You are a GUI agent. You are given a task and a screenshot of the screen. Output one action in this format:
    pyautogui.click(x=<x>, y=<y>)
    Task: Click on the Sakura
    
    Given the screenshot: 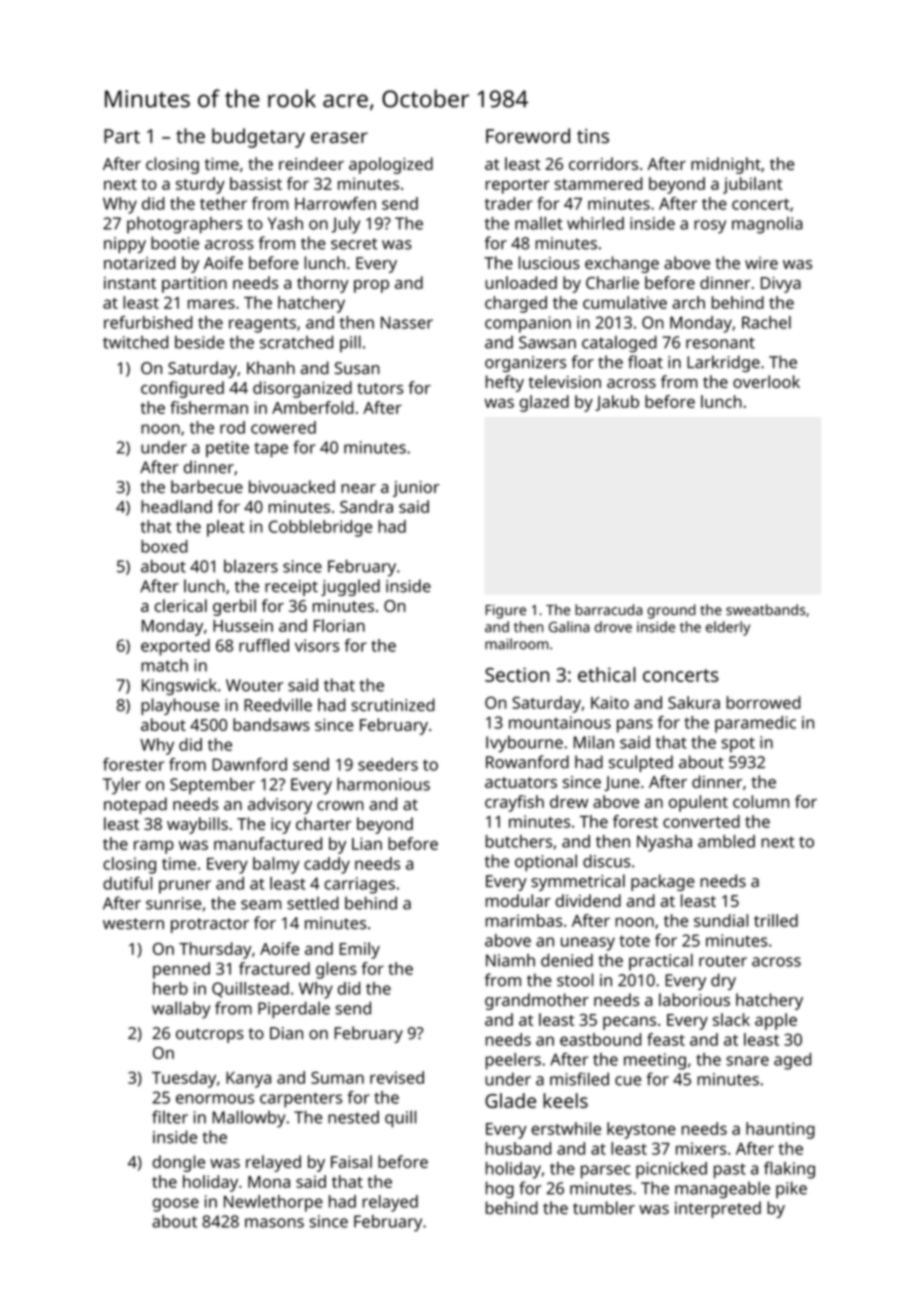 What is the action you would take?
    pyautogui.click(x=694, y=702)
